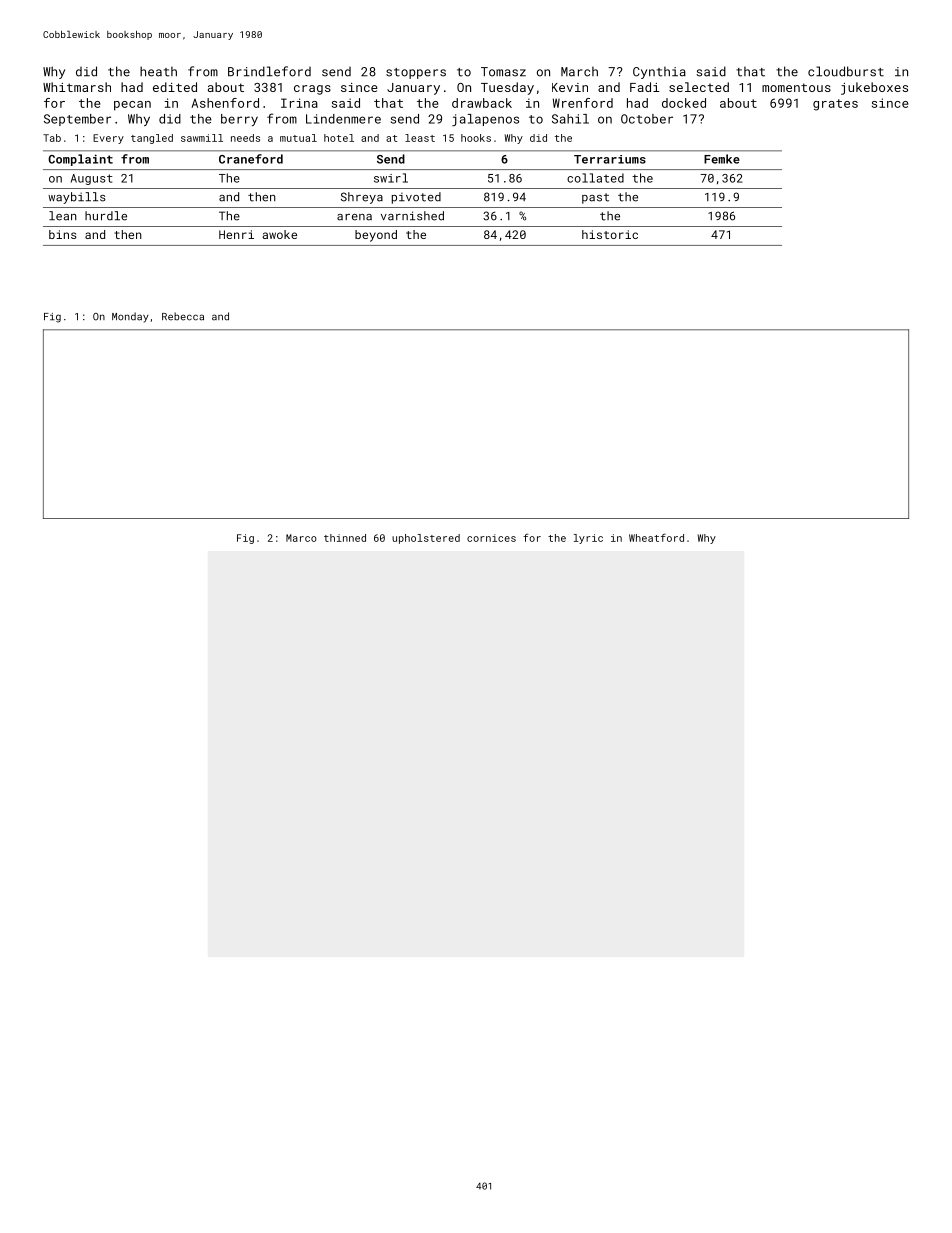 The width and height of the screenshot is (952, 1233). I want to click on Monday, so click(130, 317).
